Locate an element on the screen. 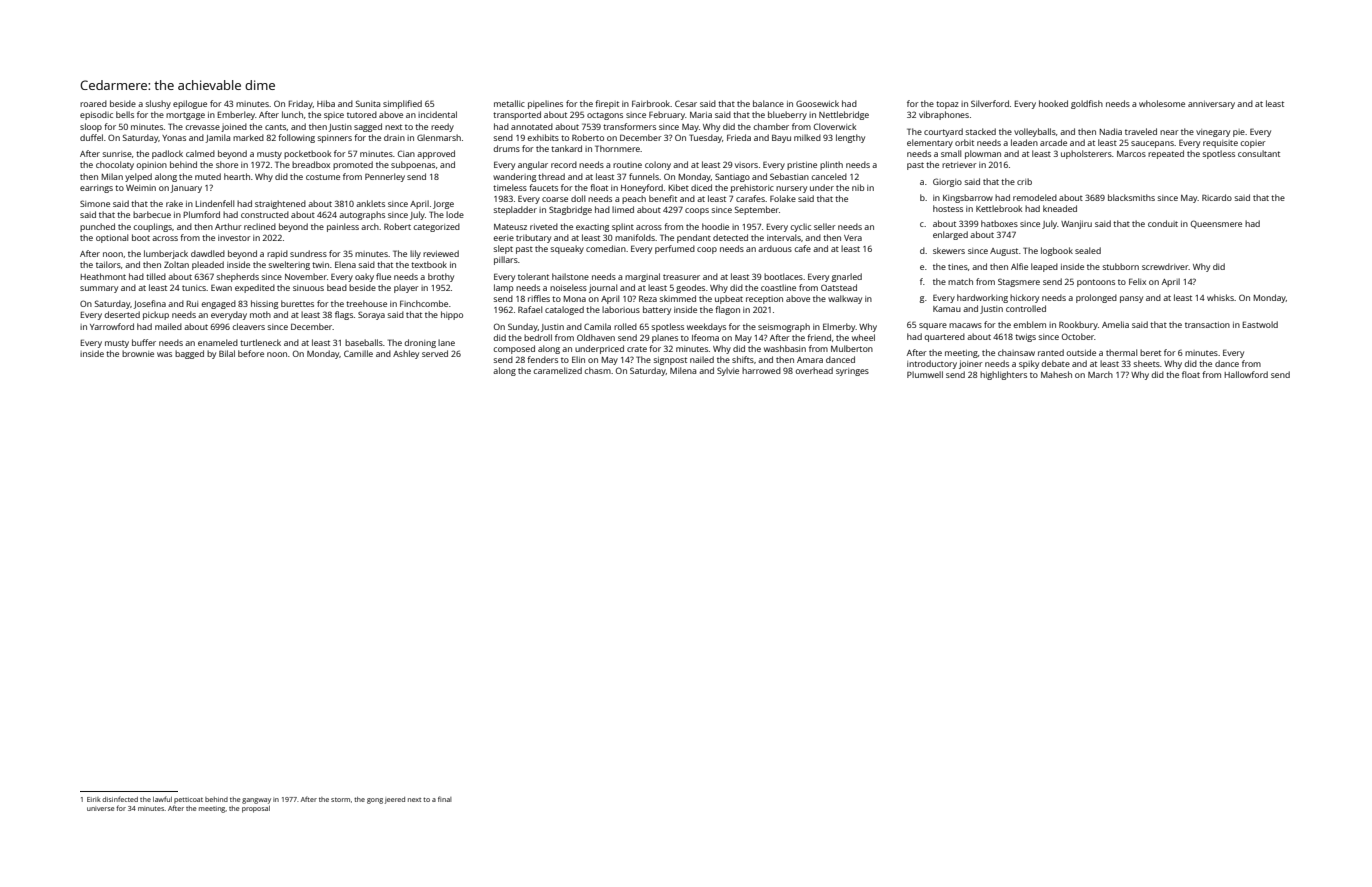 This screenshot has width=1372, height=887. bagged is located at coordinates (189, 354).
